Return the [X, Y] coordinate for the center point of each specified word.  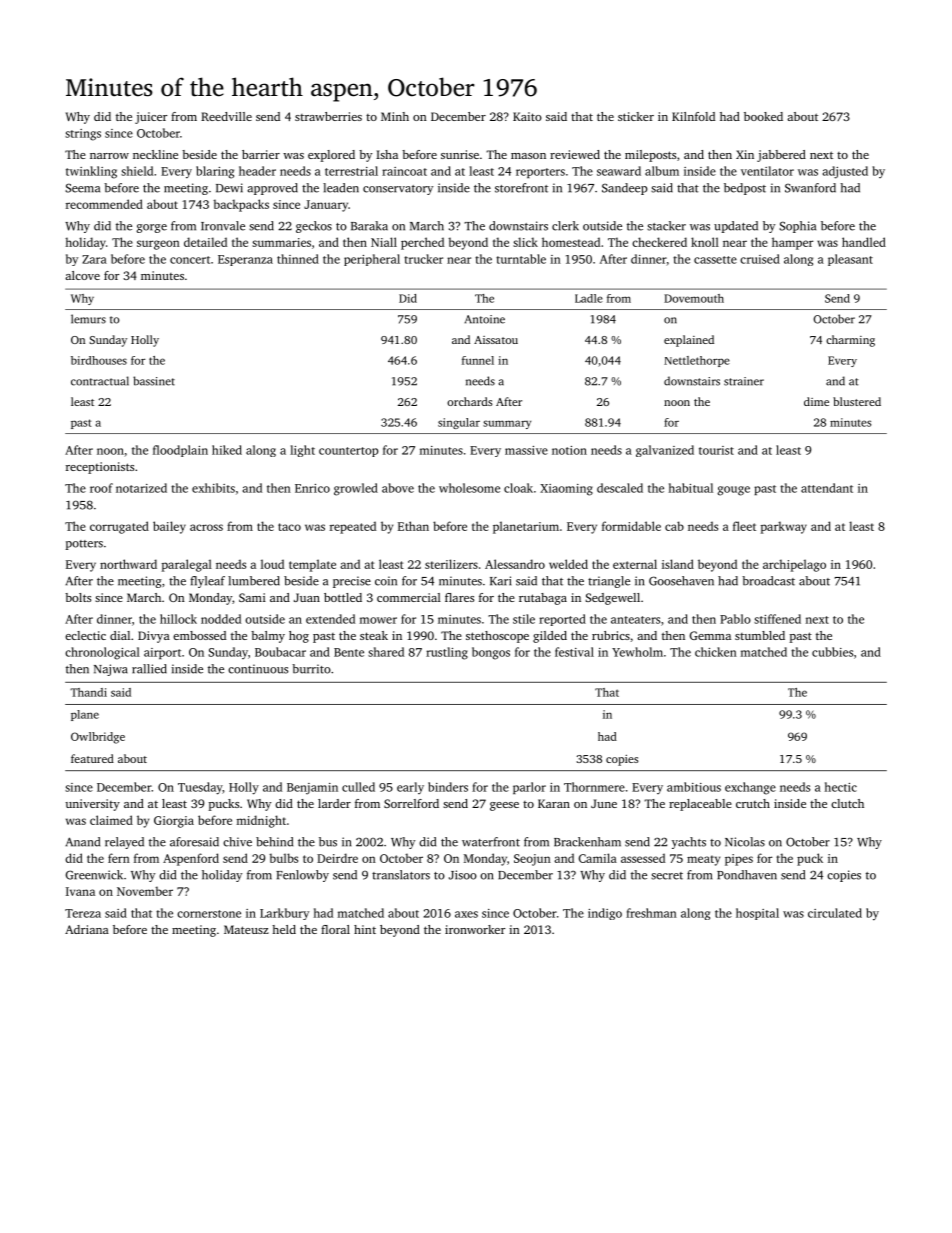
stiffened [777, 619]
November [145, 891]
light [302, 451]
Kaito [527, 116]
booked [763, 116]
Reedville [226, 116]
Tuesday [200, 788]
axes [466, 914]
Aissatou [496, 340]
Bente [349, 652]
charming [850, 341]
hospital [757, 914]
